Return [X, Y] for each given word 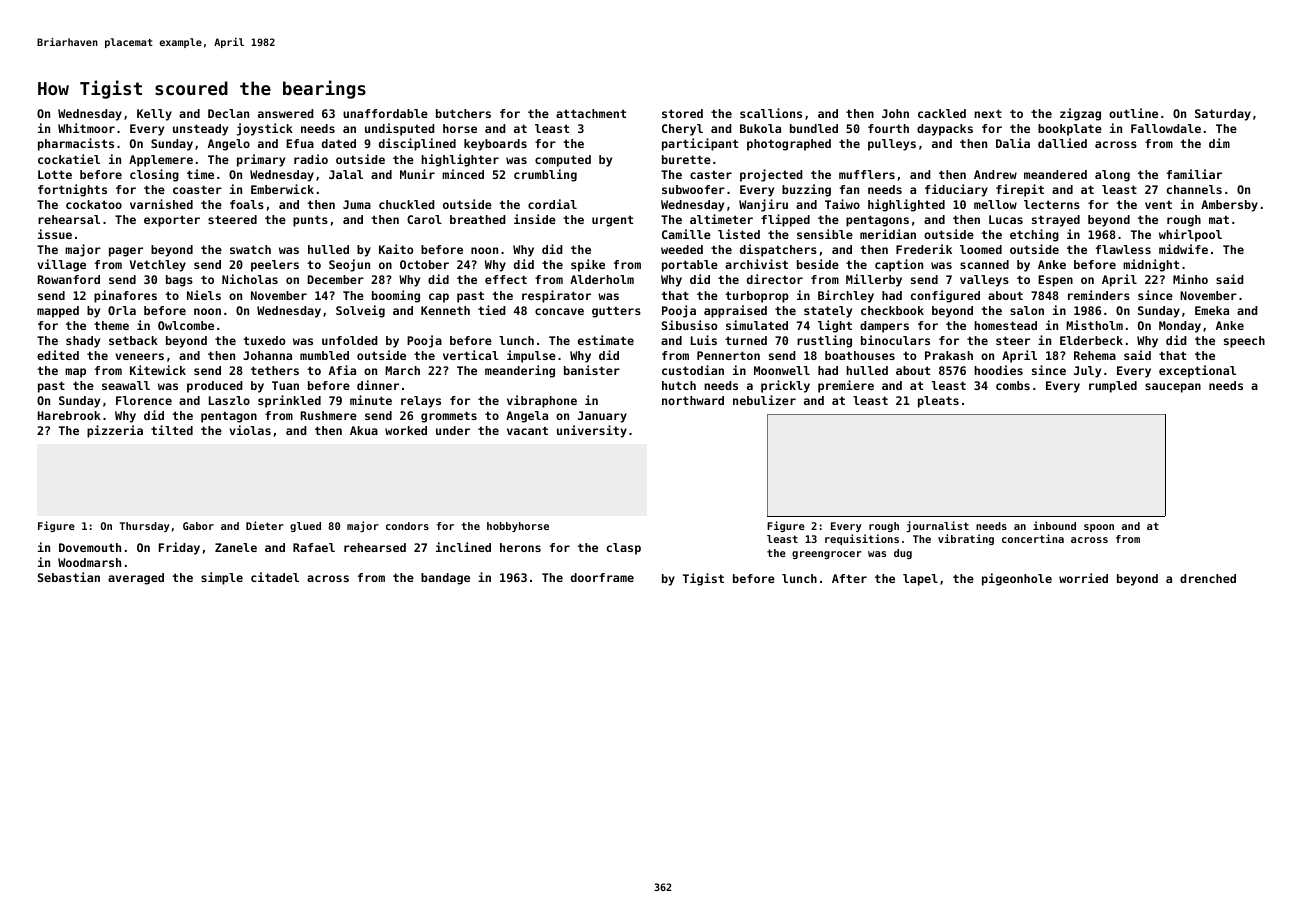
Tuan [285, 385]
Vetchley [158, 266]
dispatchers [778, 250]
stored [682, 113]
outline [1133, 113]
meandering [520, 371]
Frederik [924, 249]
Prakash [949, 355]
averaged [136, 579]
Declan [228, 113]
